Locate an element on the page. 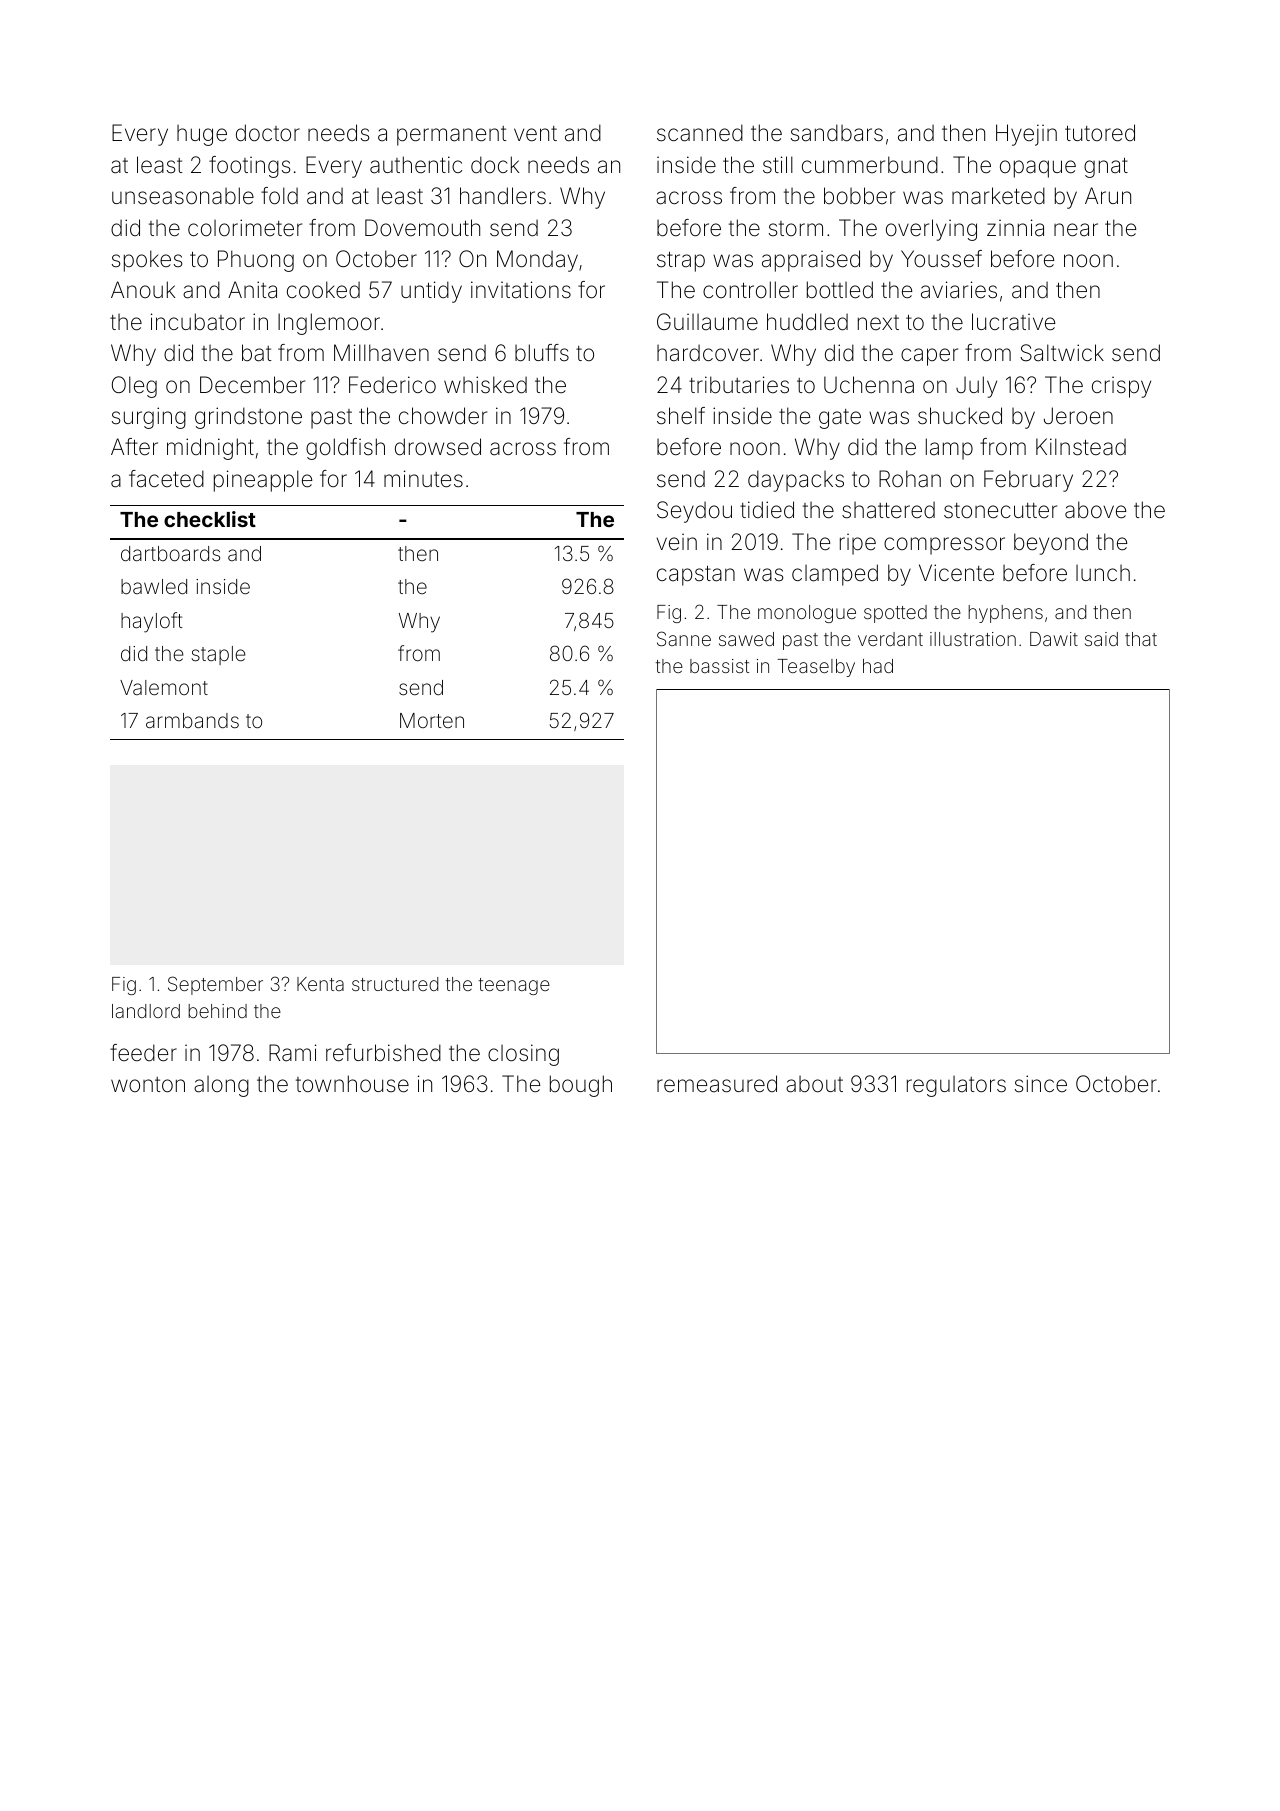 The height and width of the image is (1811, 1280). Morten is located at coordinates (432, 720).
